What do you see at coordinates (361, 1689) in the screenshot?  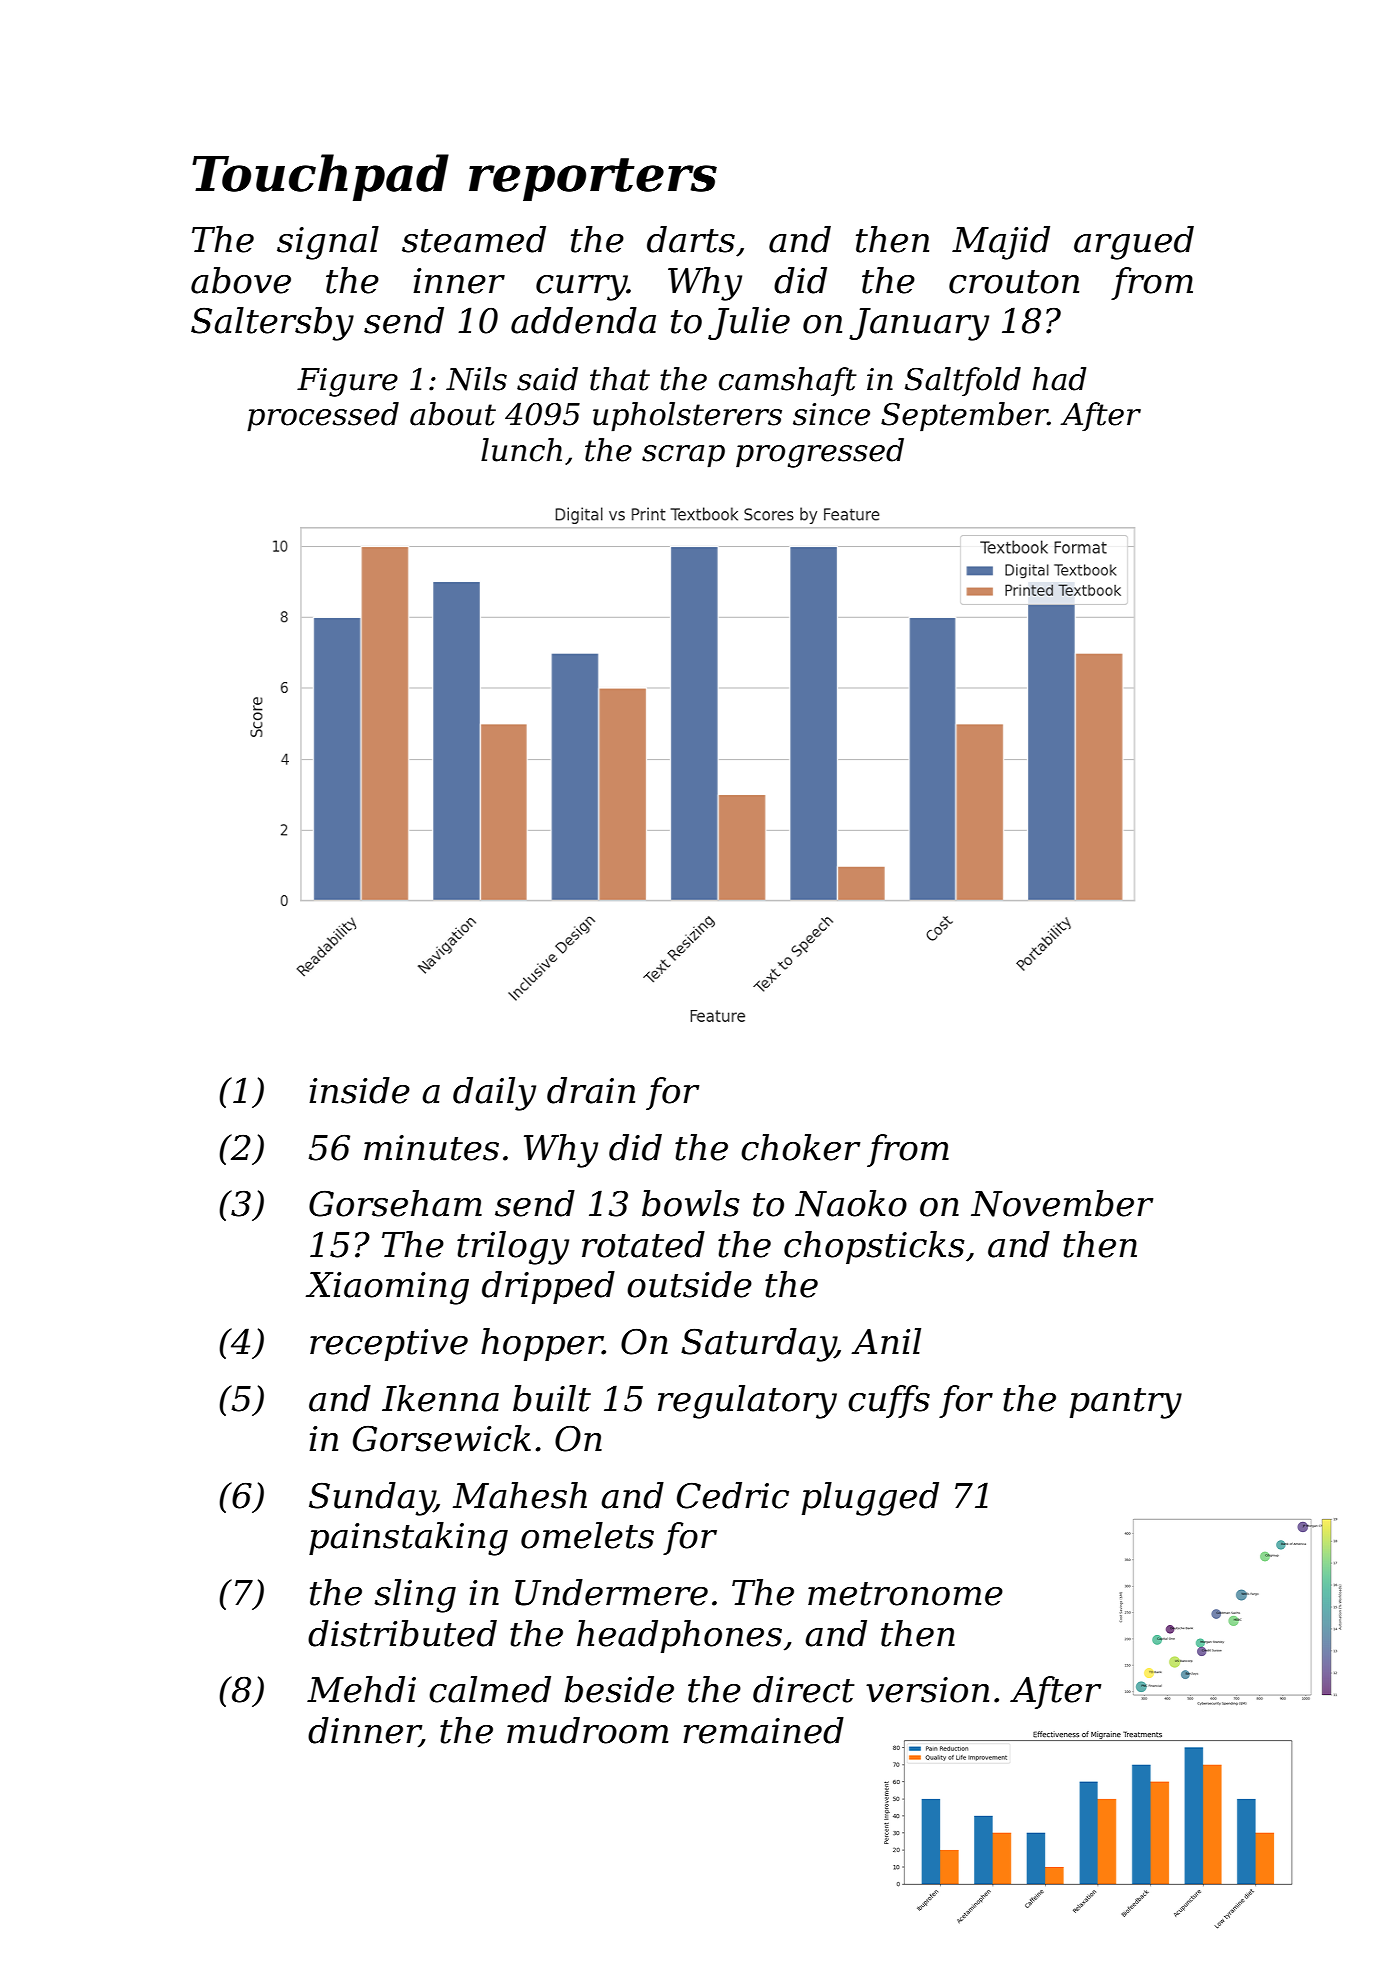 I see `Mehdi` at bounding box center [361, 1689].
